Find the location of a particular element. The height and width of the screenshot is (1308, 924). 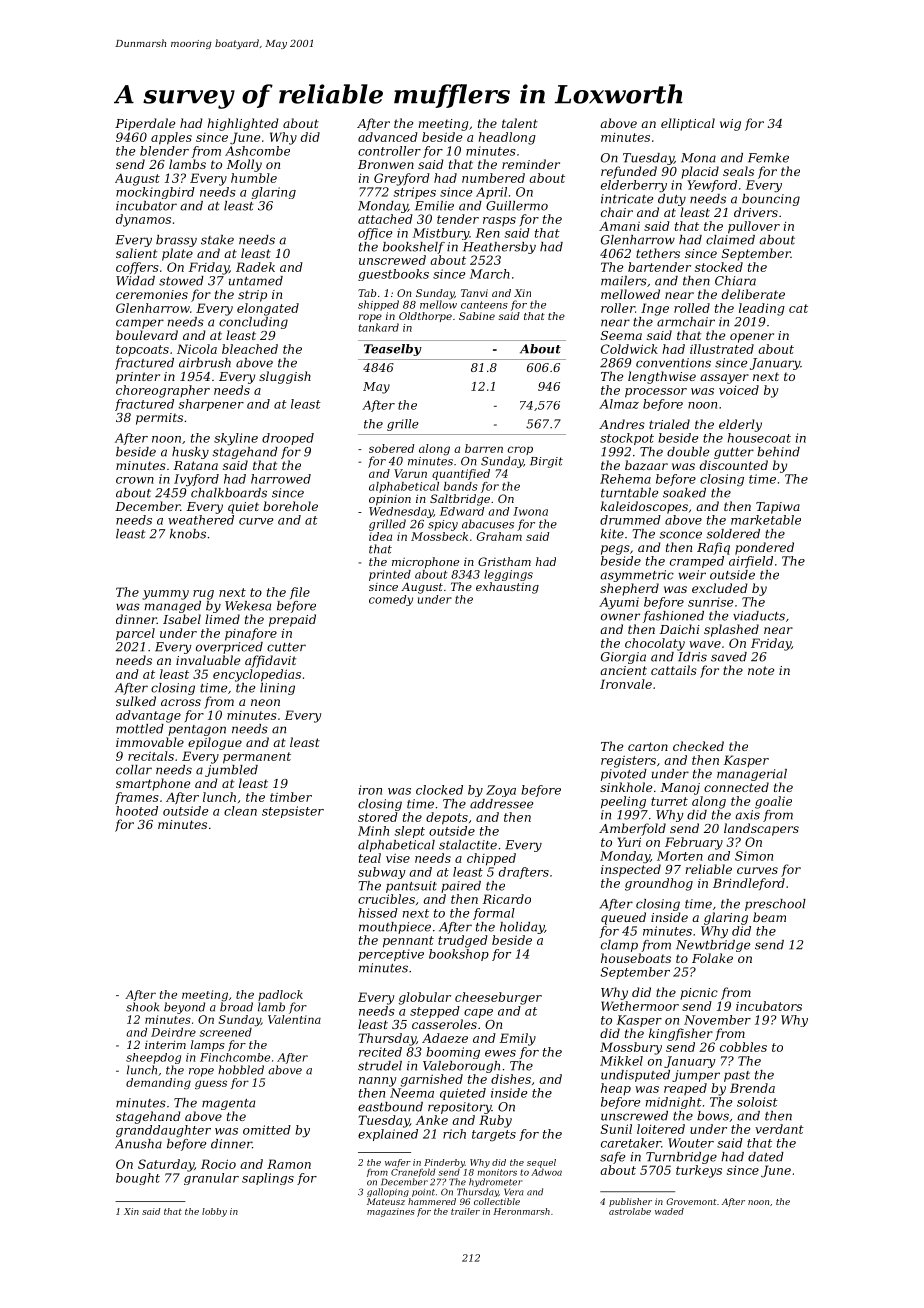

concluding is located at coordinates (253, 323).
